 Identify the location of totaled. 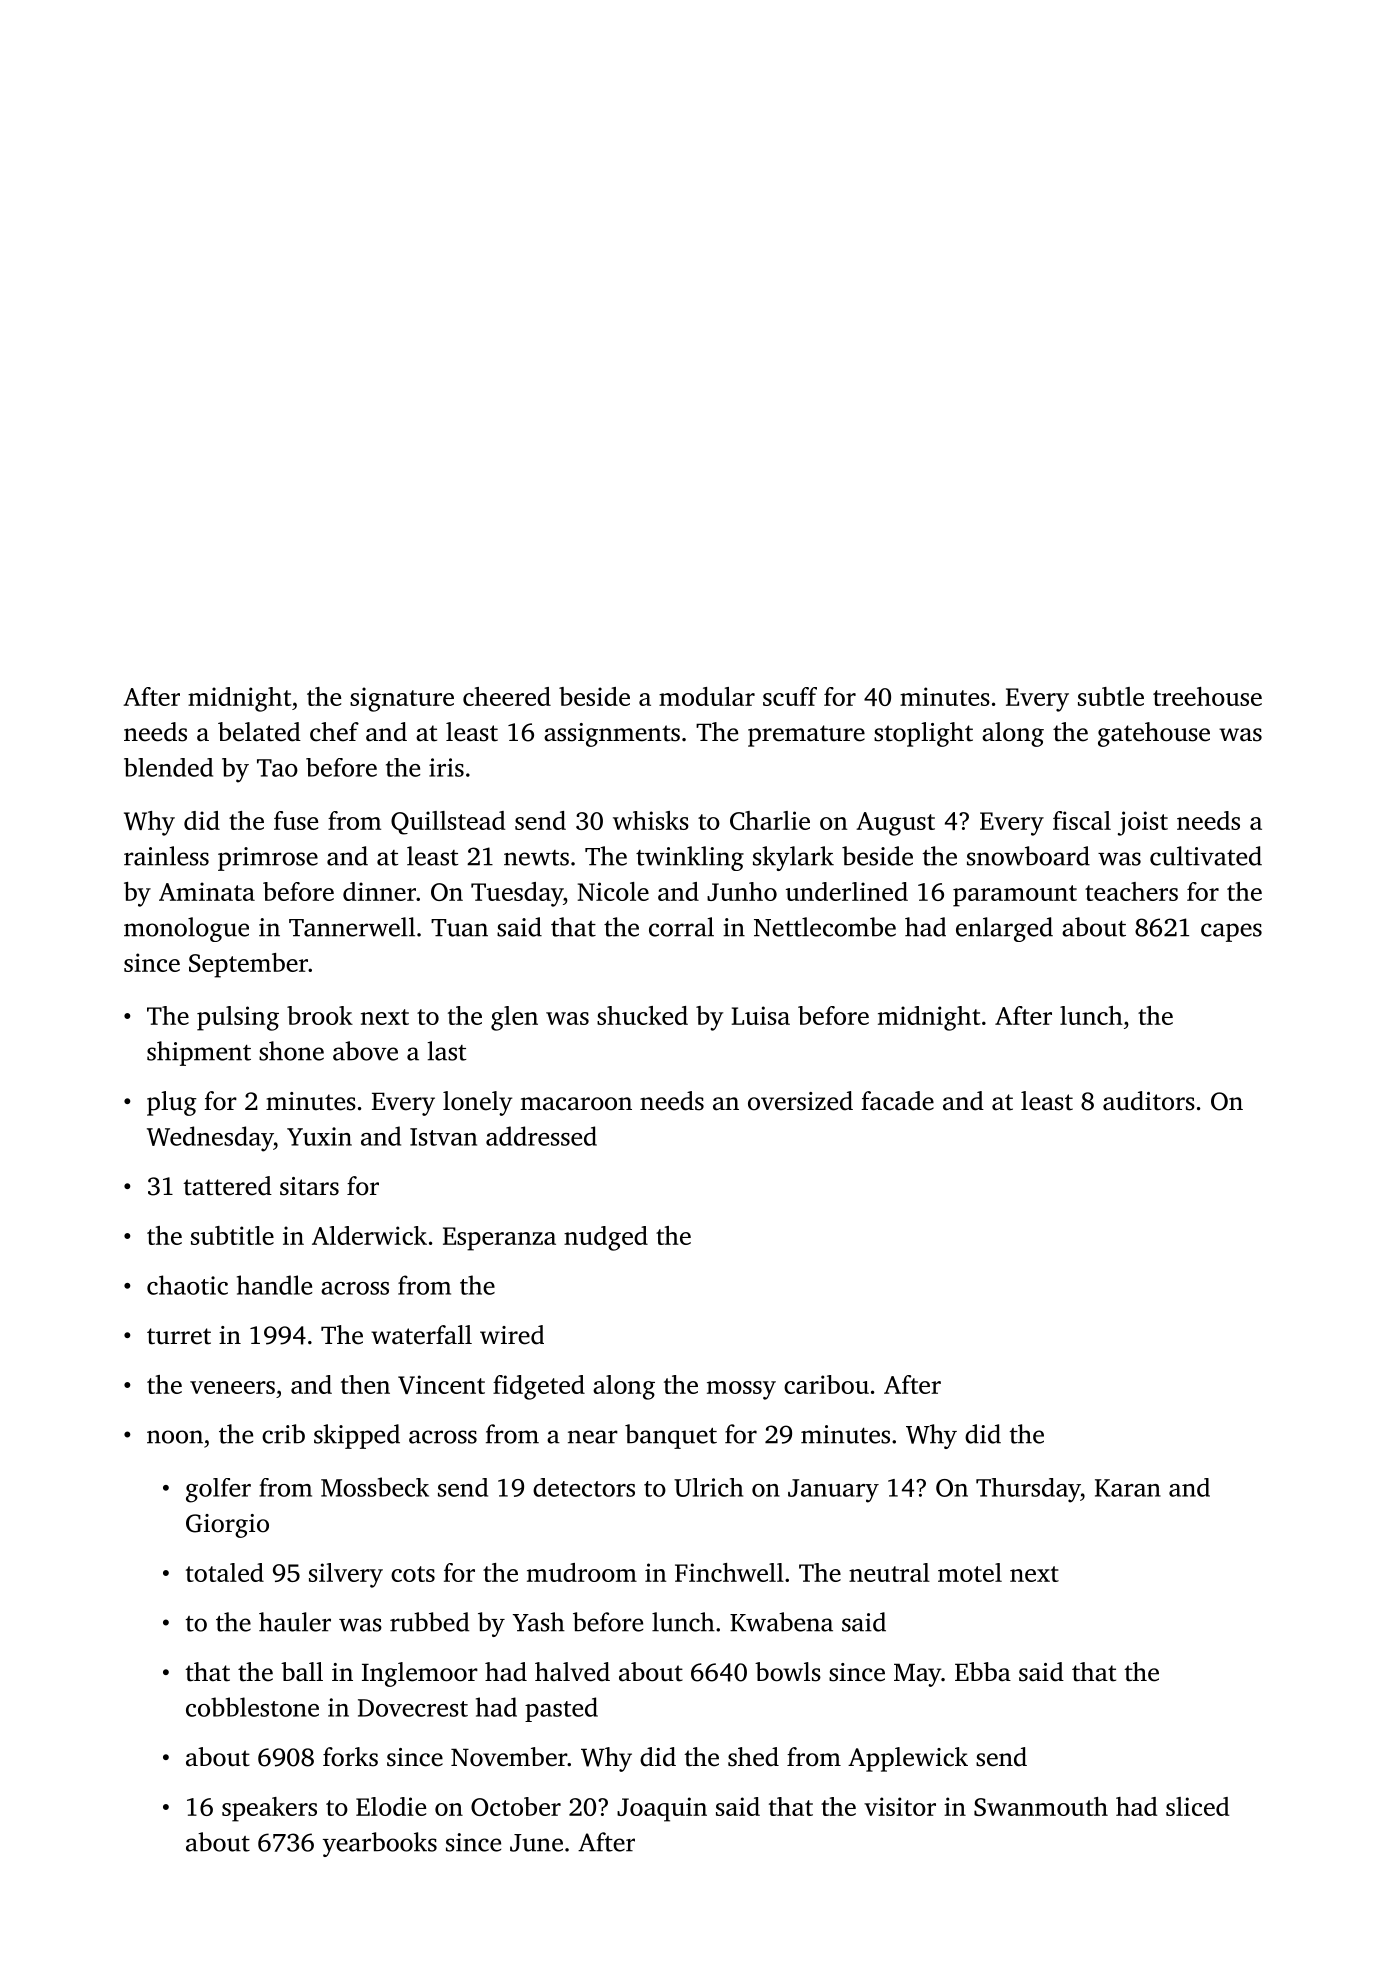
(225, 1572).
